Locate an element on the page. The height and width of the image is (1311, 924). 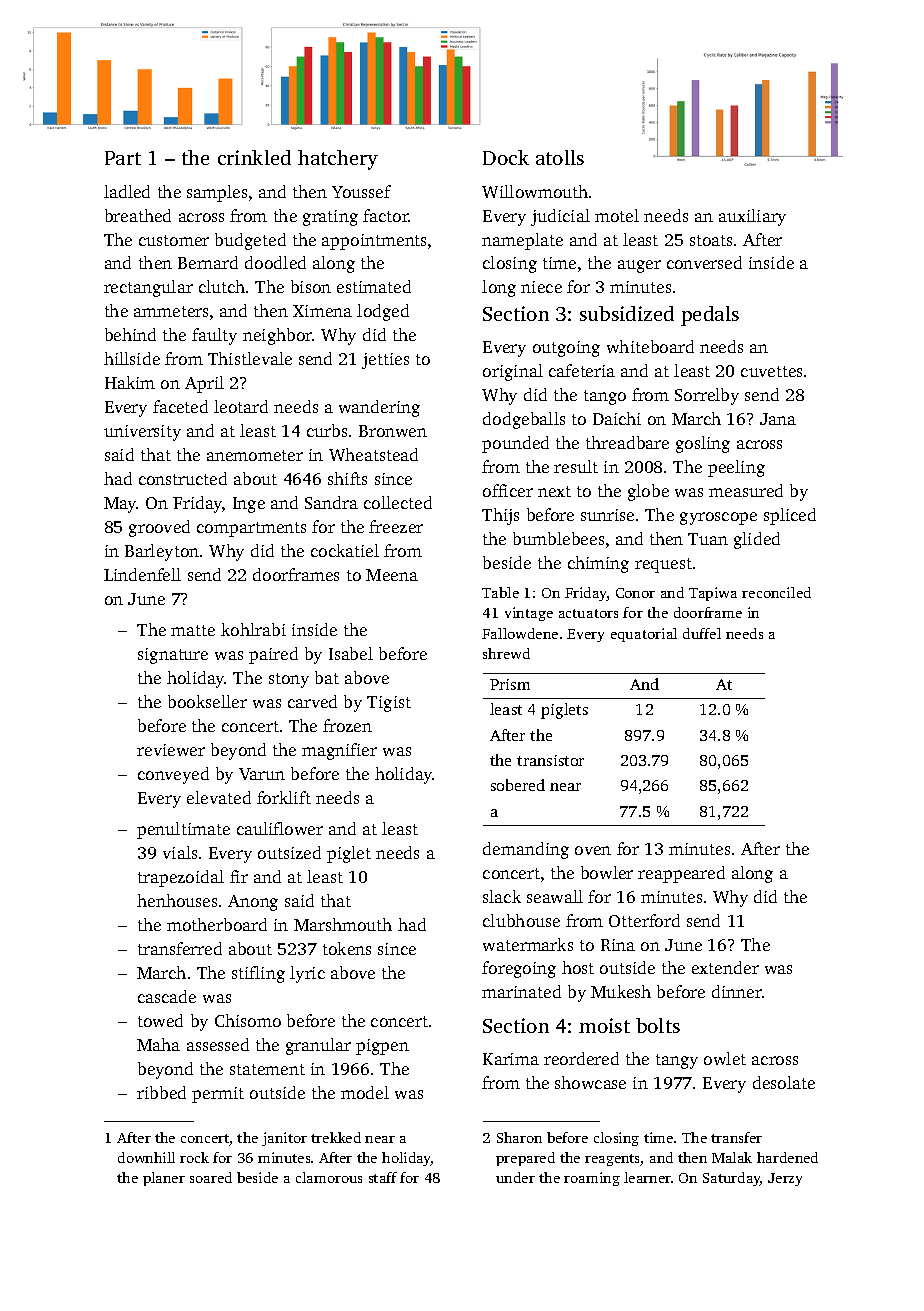
Conor is located at coordinates (635, 593).
